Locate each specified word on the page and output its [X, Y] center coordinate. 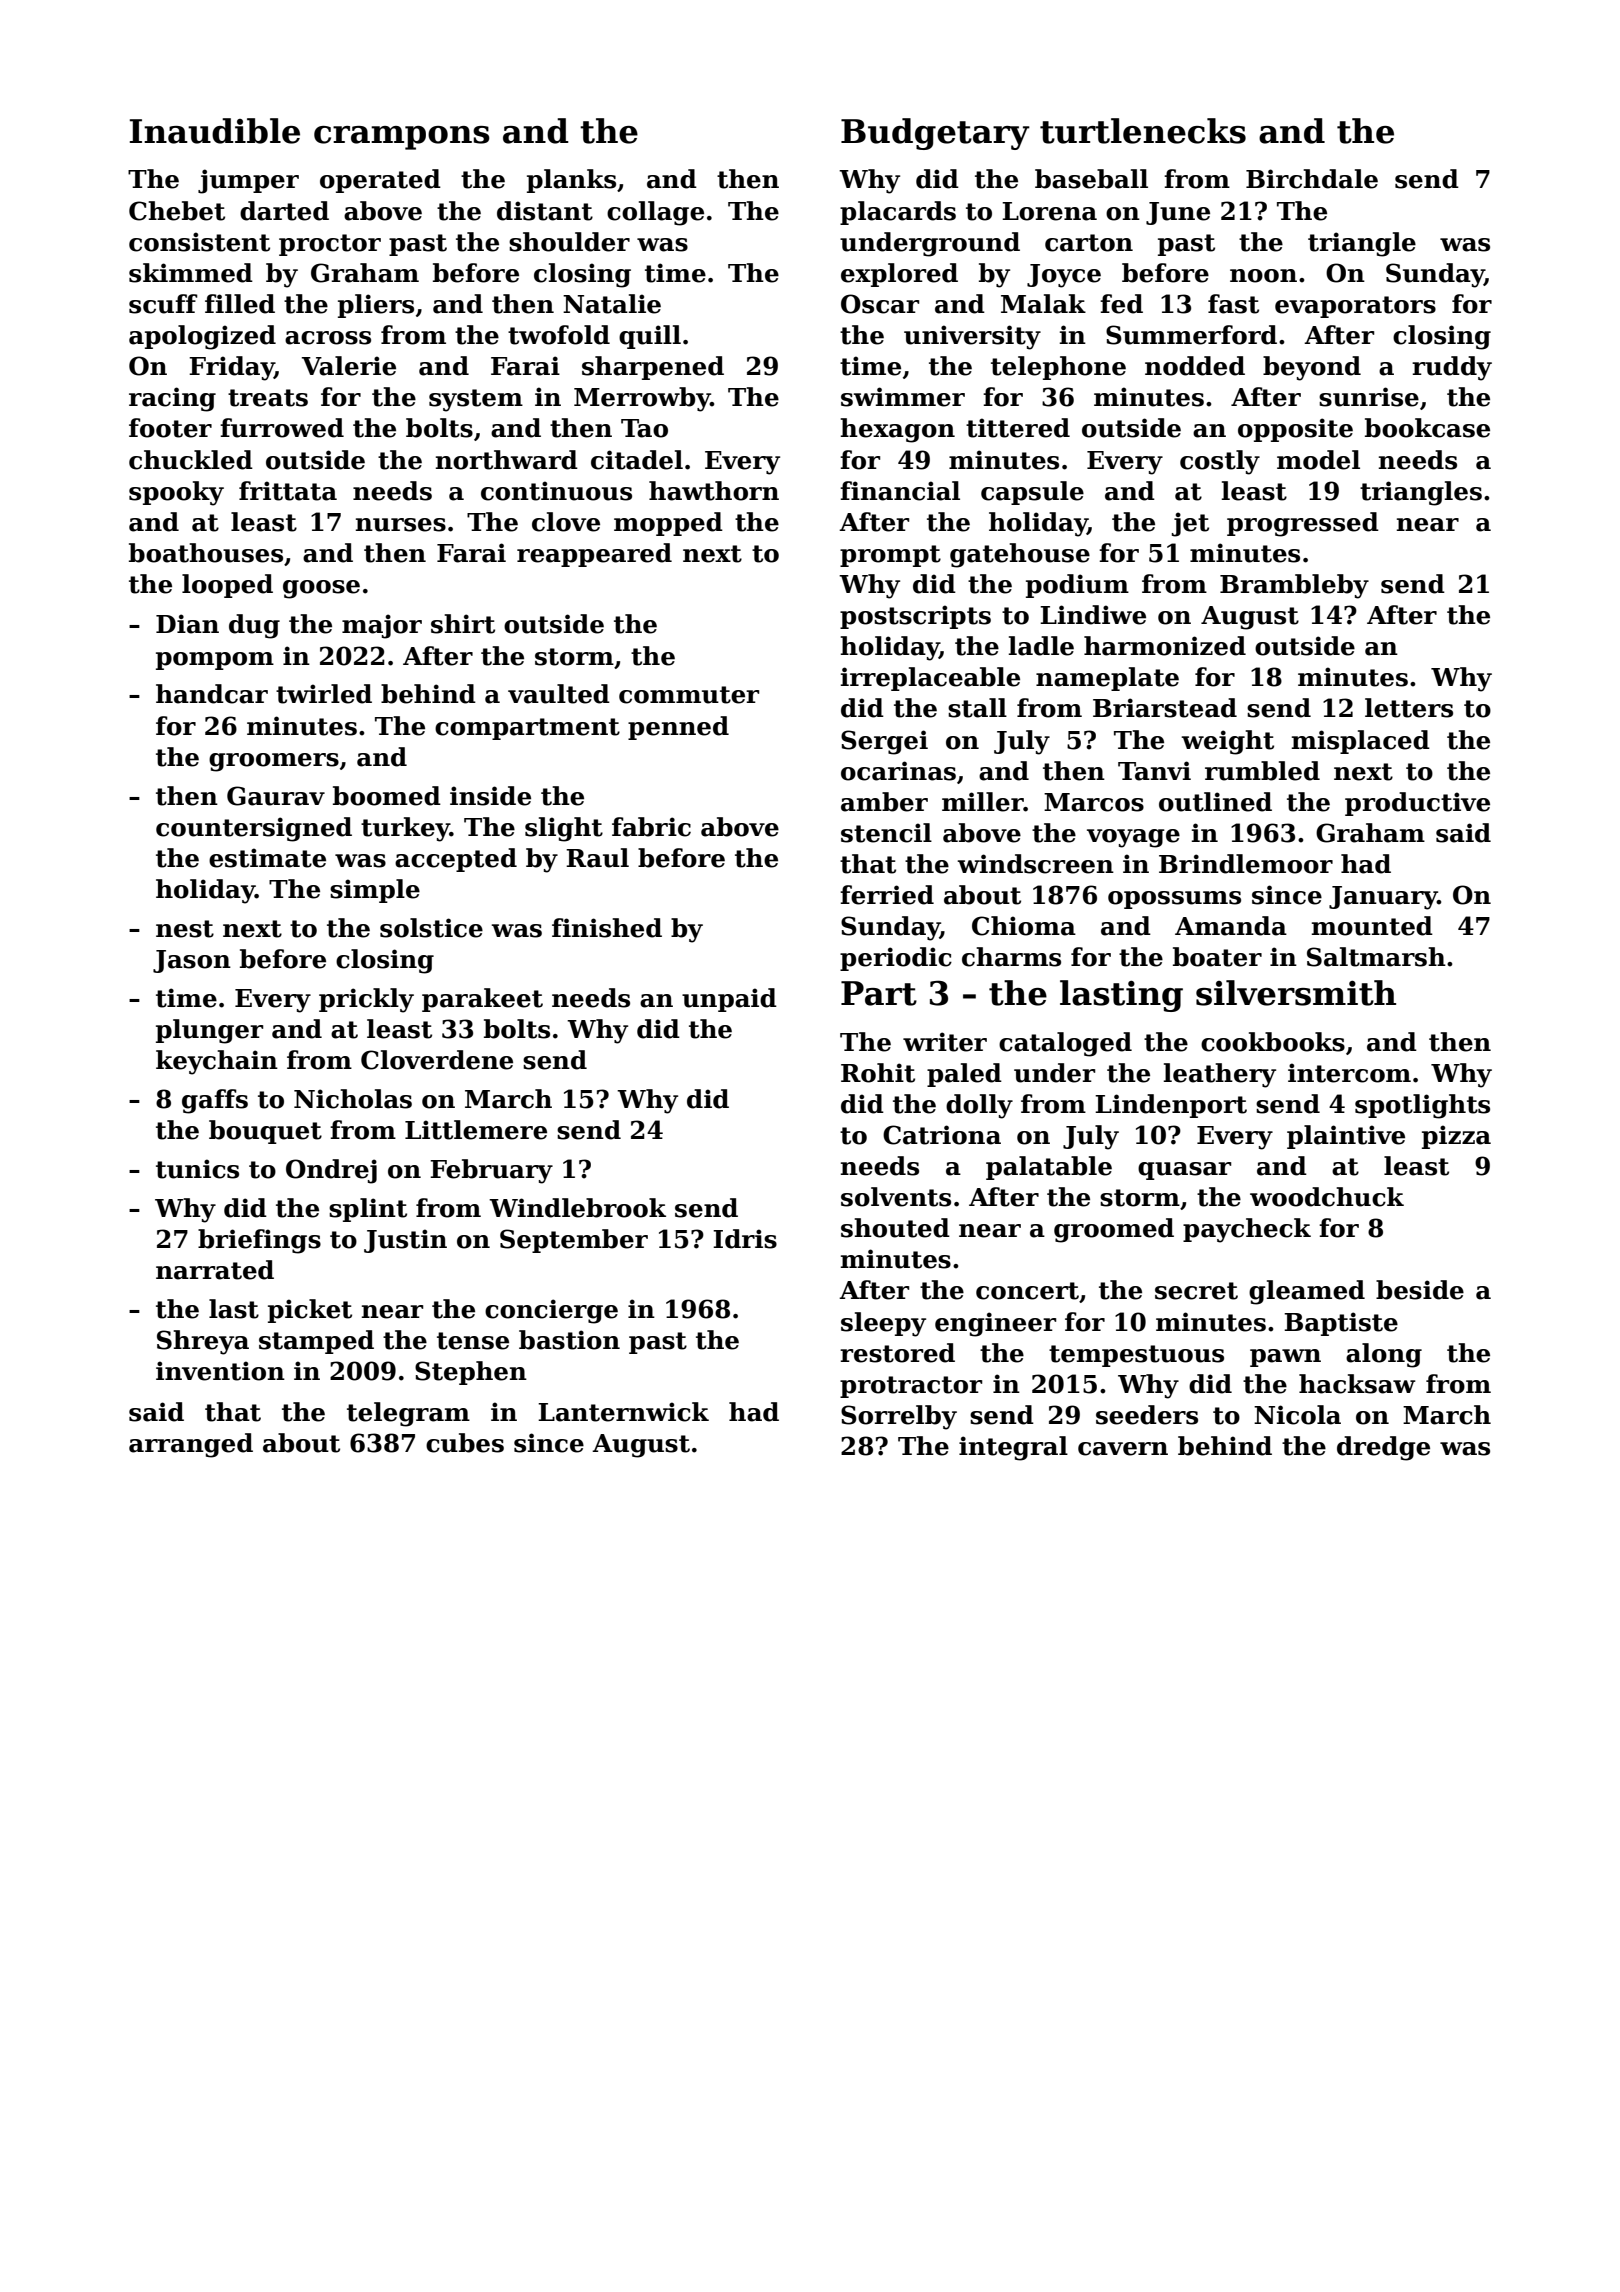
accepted [456, 860]
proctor [330, 245]
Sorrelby [899, 1417]
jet [1190, 524]
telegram [408, 1414]
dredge [1383, 1448]
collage [655, 213]
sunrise [1369, 397]
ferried [887, 895]
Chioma [1024, 926]
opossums [1174, 900]
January [1383, 898]
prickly [366, 1000]
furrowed [282, 428]
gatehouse [1020, 555]
